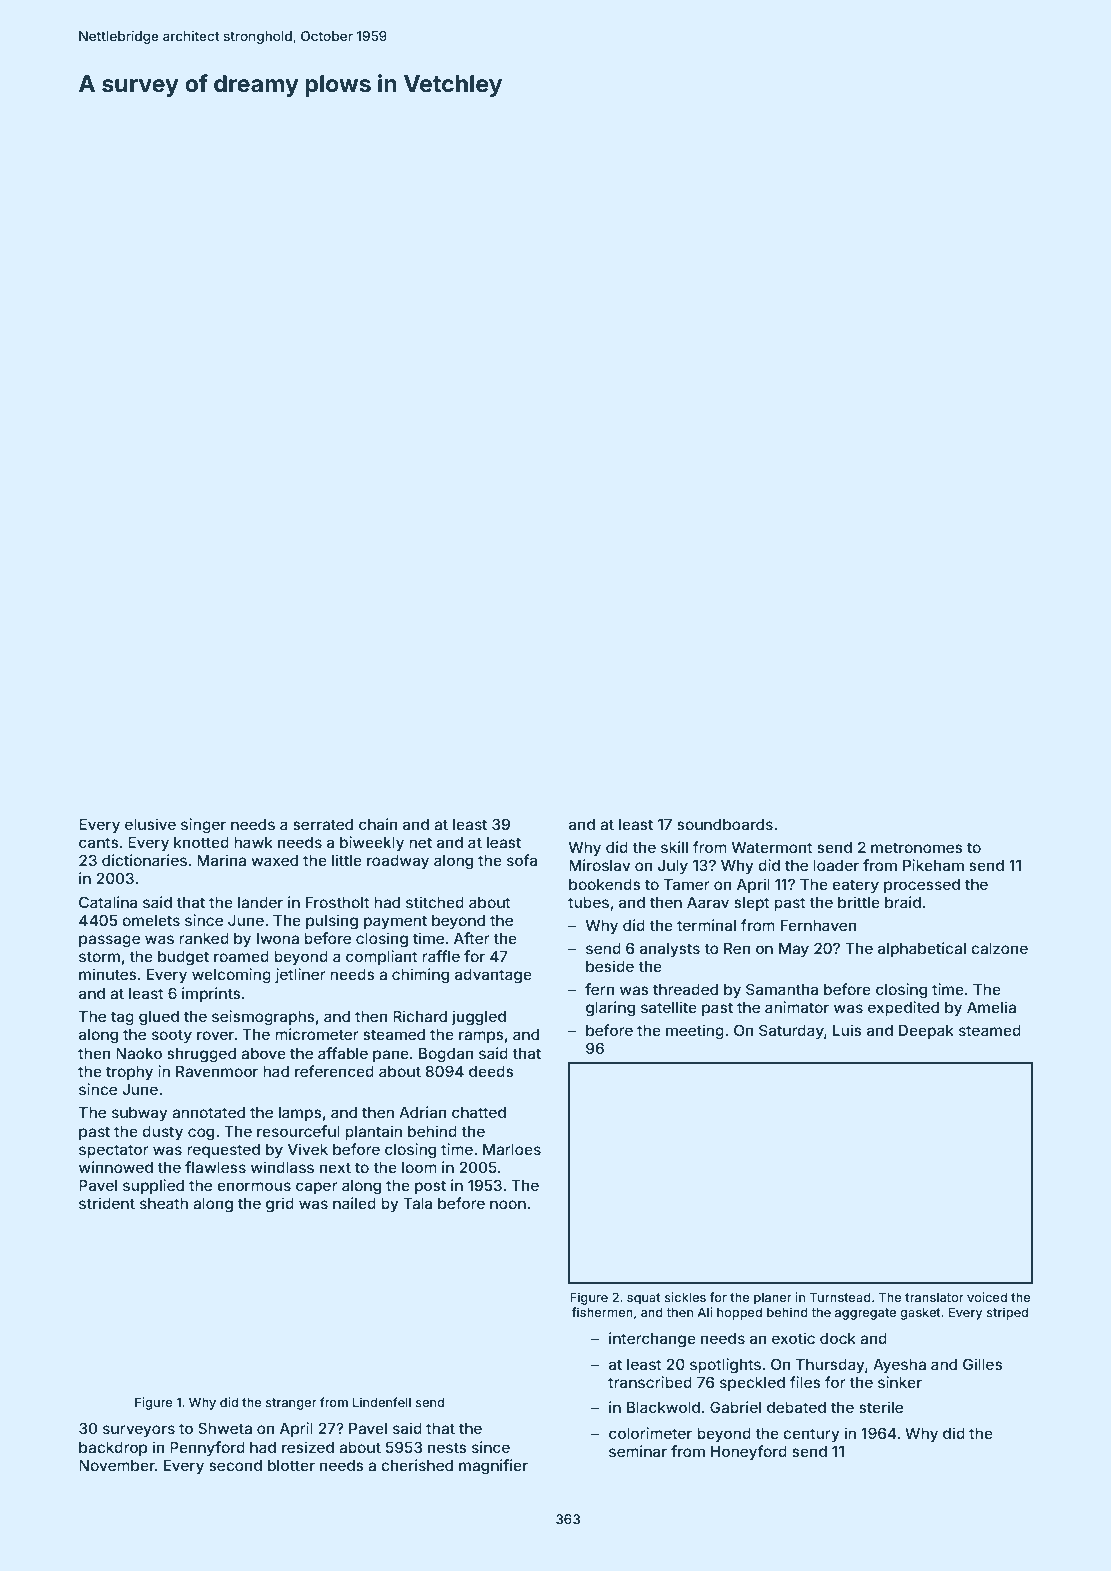 The height and width of the image is (1571, 1111). Describe the element at coordinates (773, 1299) in the image. I see `planer` at that location.
